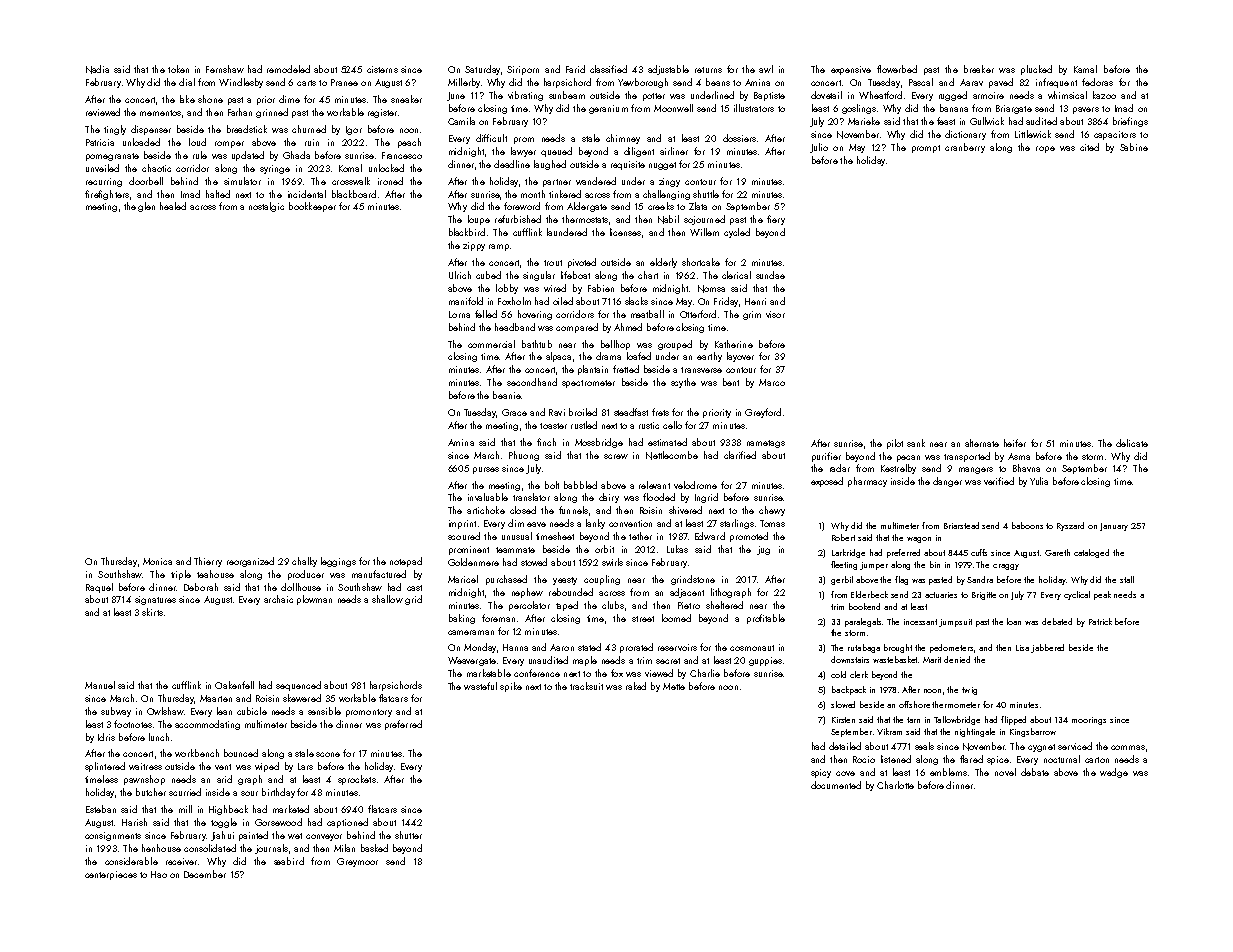  Describe the element at coordinates (99, 588) in the image. I see `Raquel` at that location.
